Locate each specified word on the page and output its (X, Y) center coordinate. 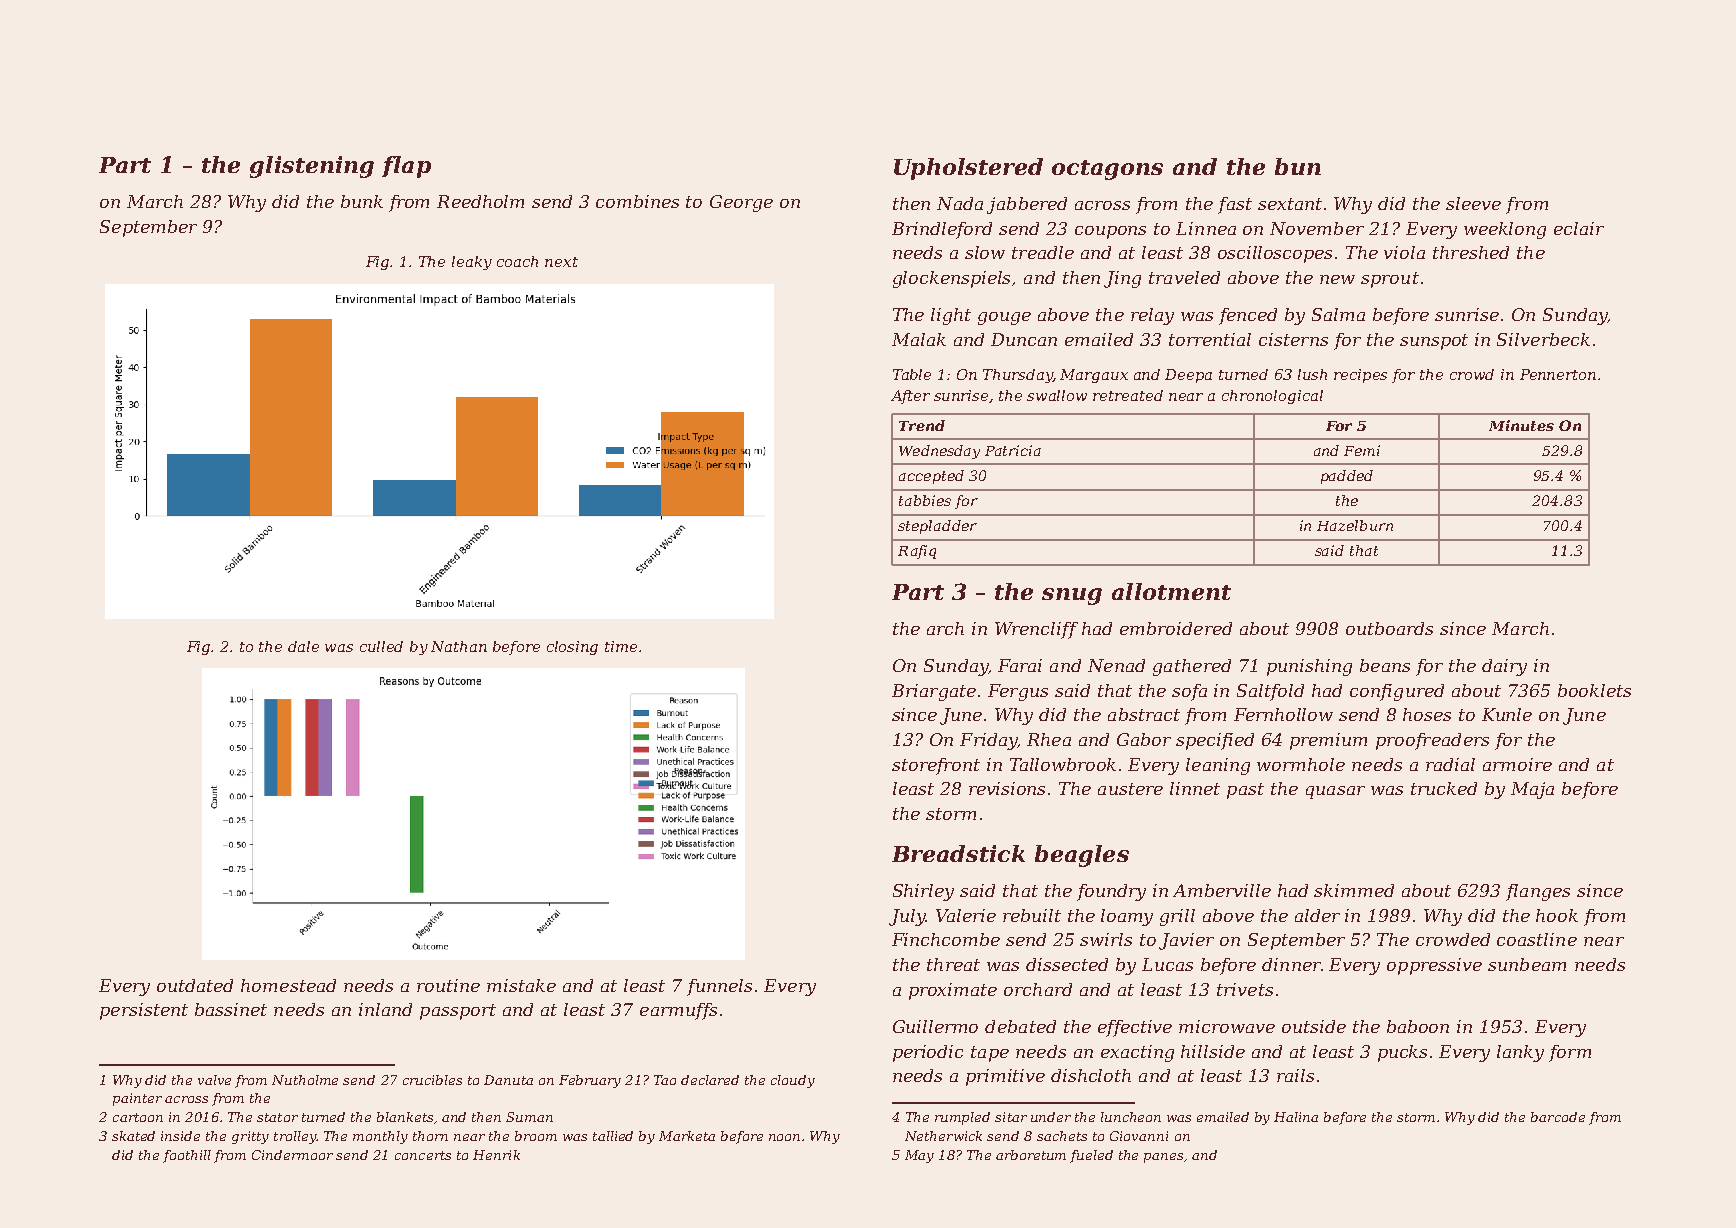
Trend (922, 425)
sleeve (1473, 203)
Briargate (934, 692)
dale (303, 646)
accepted (931, 477)
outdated (195, 985)
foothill (187, 1156)
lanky (1520, 1053)
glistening (312, 167)
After (910, 397)
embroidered (1176, 628)
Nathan (459, 646)
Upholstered (968, 169)
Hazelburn (1355, 525)
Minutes (1521, 425)
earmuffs (678, 1011)
